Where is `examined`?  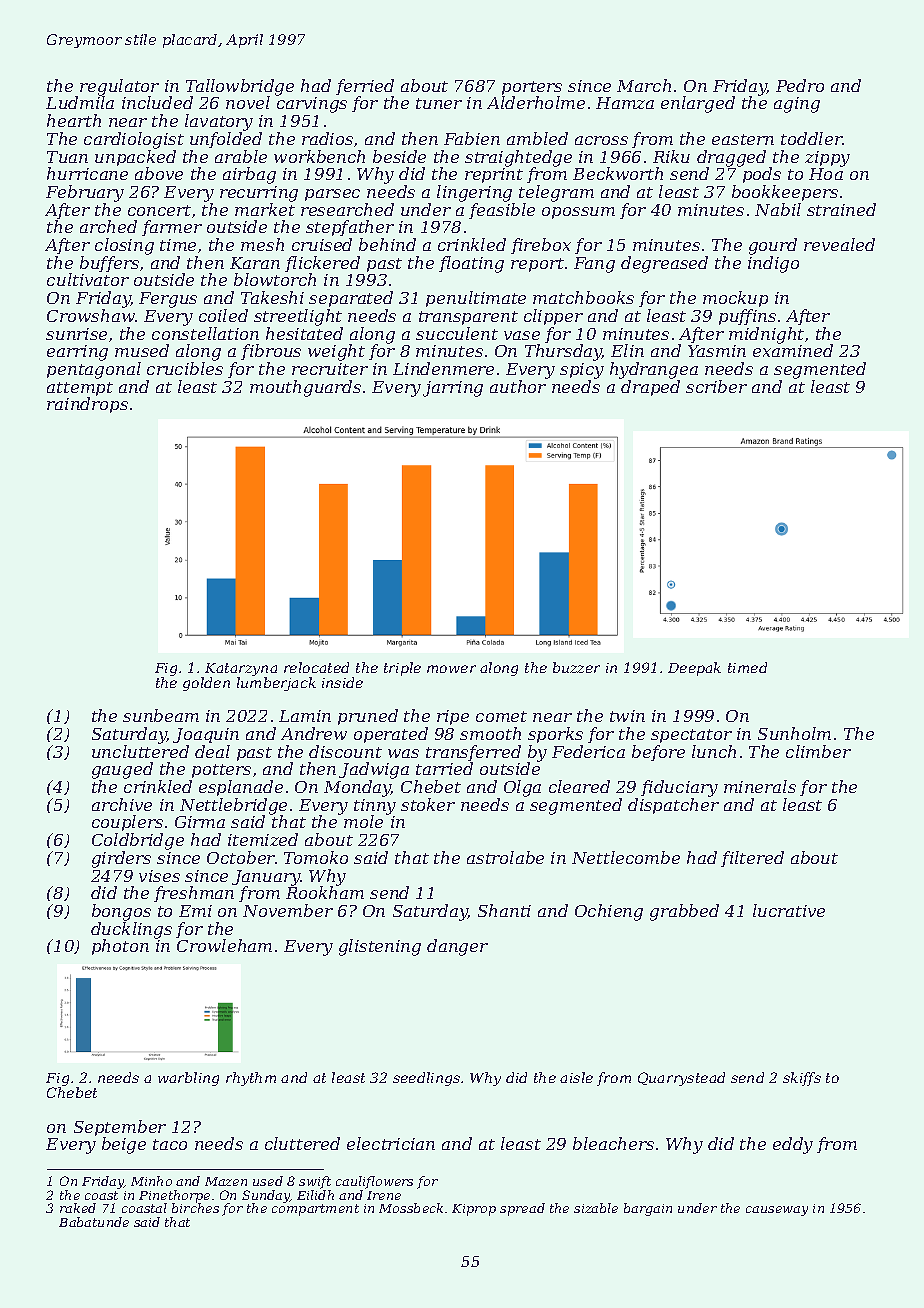 examined is located at coordinates (793, 350).
